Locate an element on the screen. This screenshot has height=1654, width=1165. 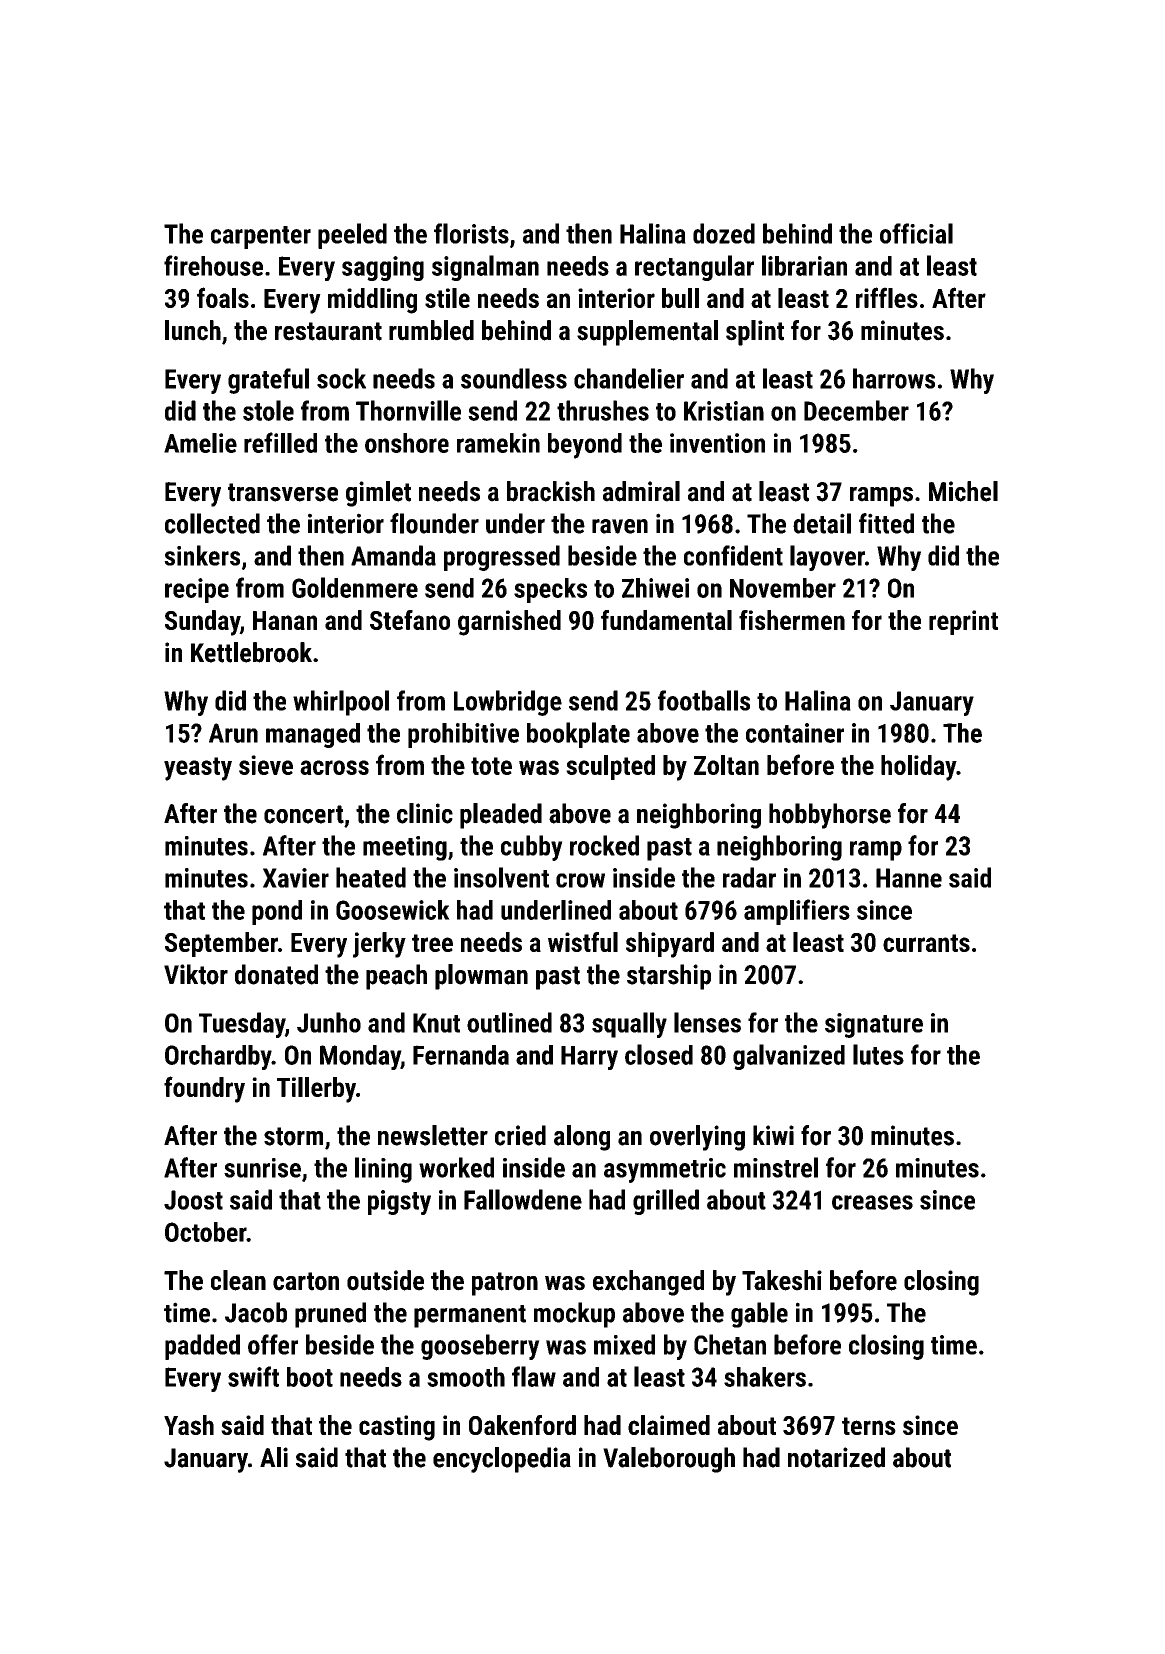
Hanne is located at coordinates (909, 878).
